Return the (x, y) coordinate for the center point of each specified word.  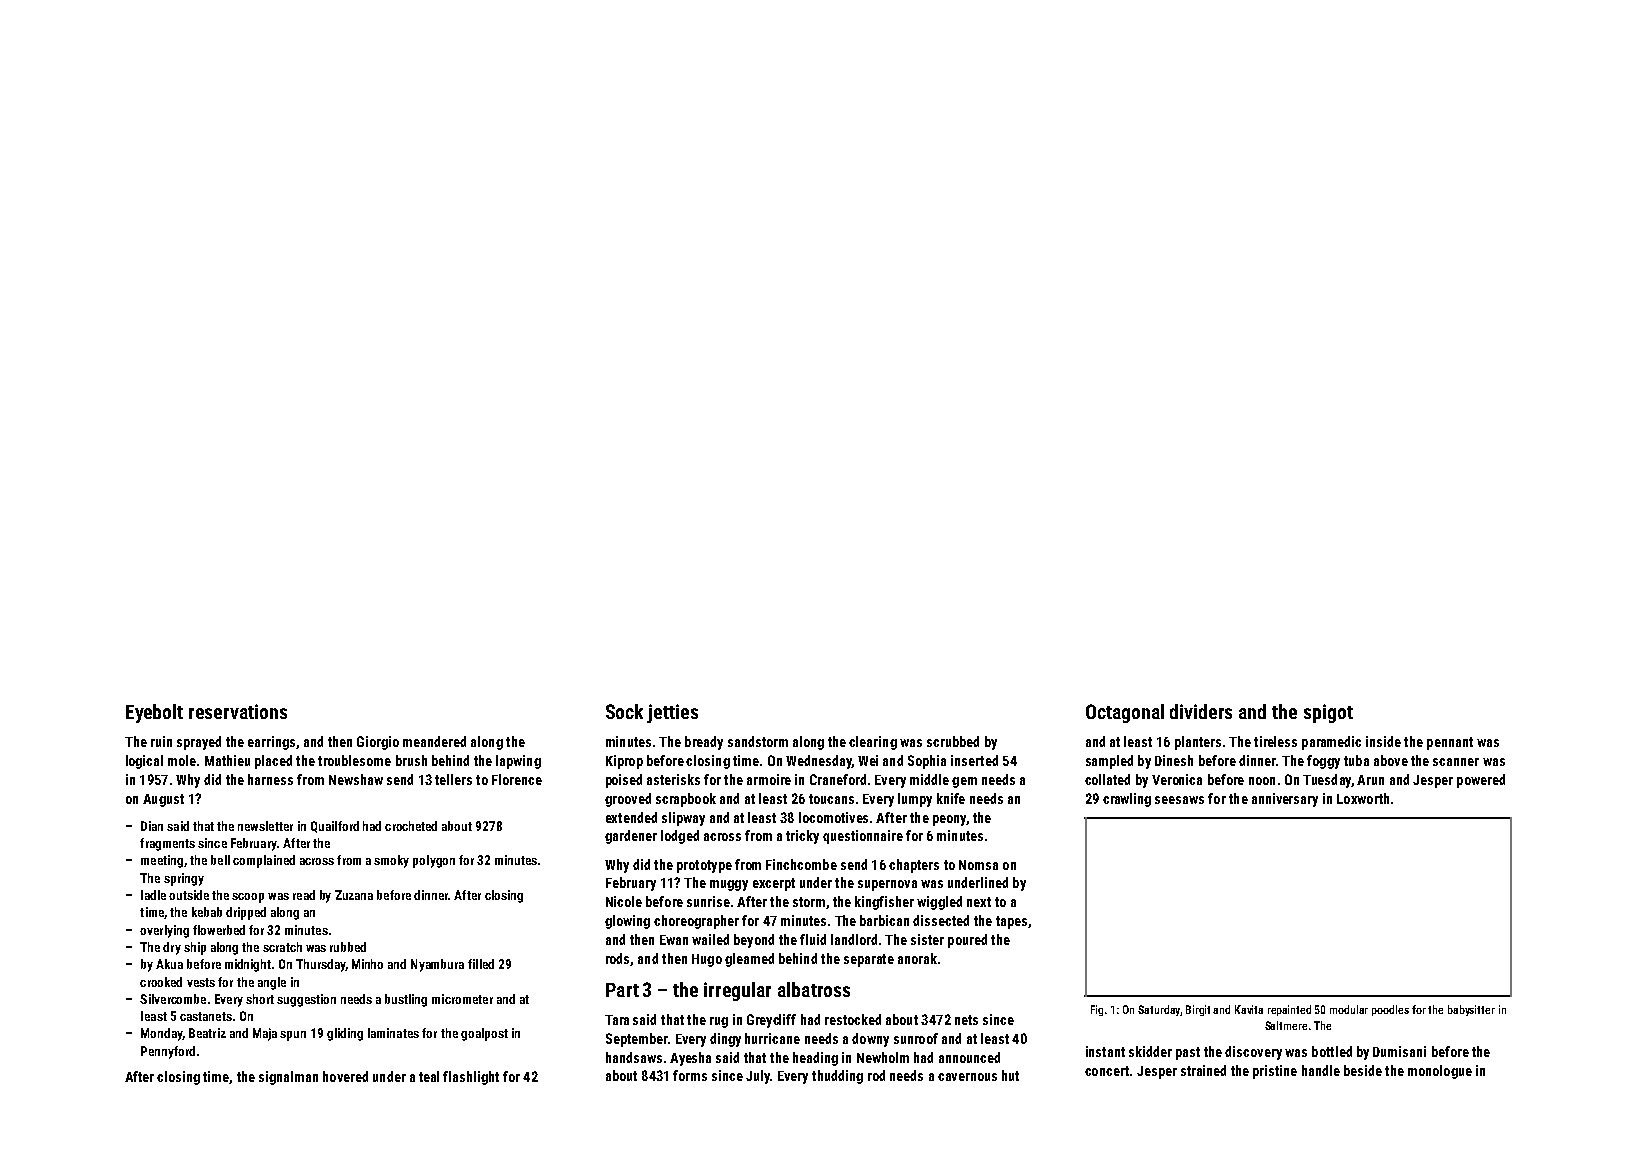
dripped (246, 913)
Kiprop (624, 762)
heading (815, 1059)
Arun (1370, 780)
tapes (1011, 922)
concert (1107, 1071)
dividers (1201, 711)
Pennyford (168, 1052)
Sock (624, 711)
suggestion (306, 1000)
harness (270, 779)
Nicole (624, 901)
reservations (238, 711)
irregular (737, 991)
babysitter (1471, 1010)
